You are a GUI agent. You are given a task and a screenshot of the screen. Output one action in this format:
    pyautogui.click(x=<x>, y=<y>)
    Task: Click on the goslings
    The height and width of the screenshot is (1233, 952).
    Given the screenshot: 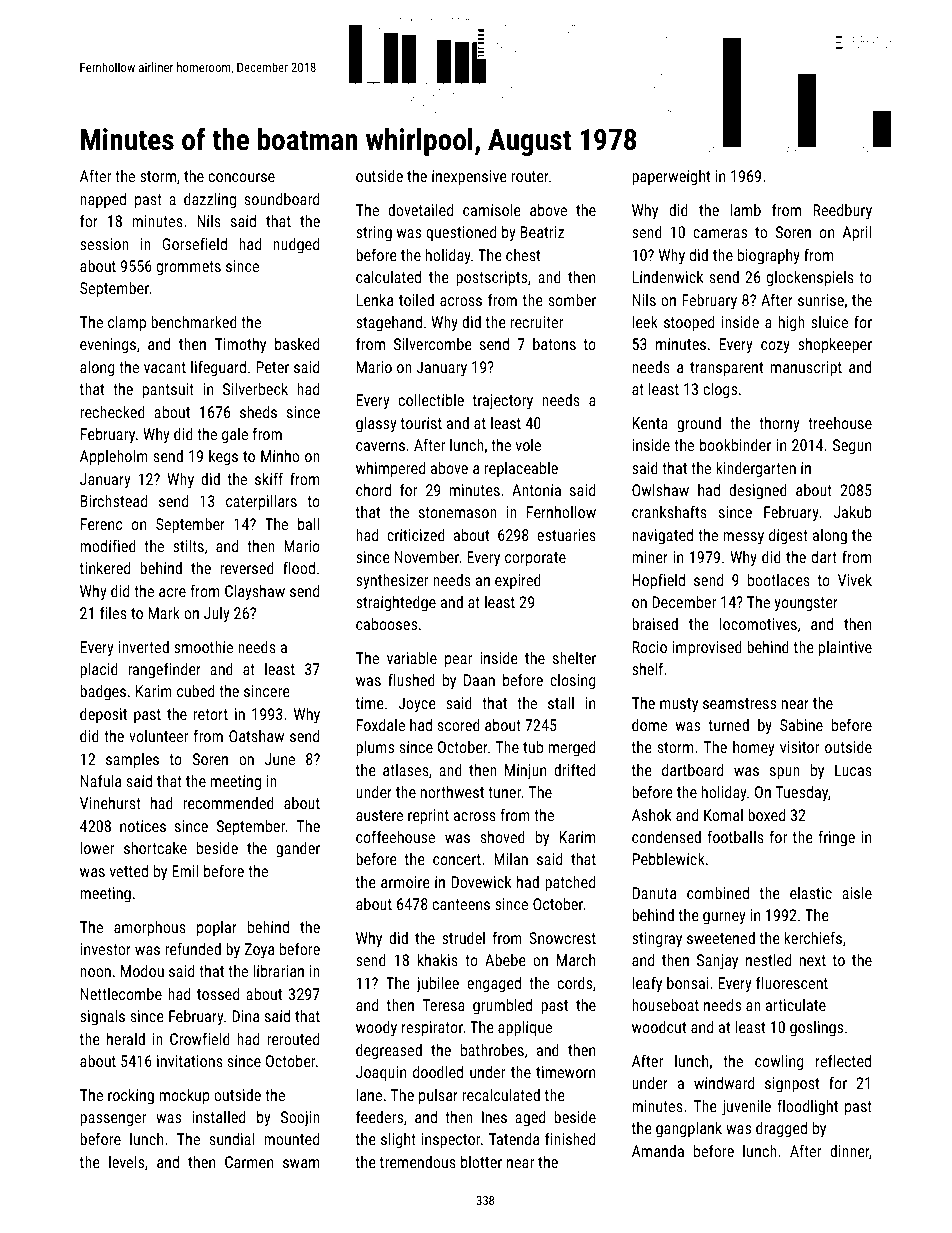 What is the action you would take?
    pyautogui.click(x=816, y=1029)
